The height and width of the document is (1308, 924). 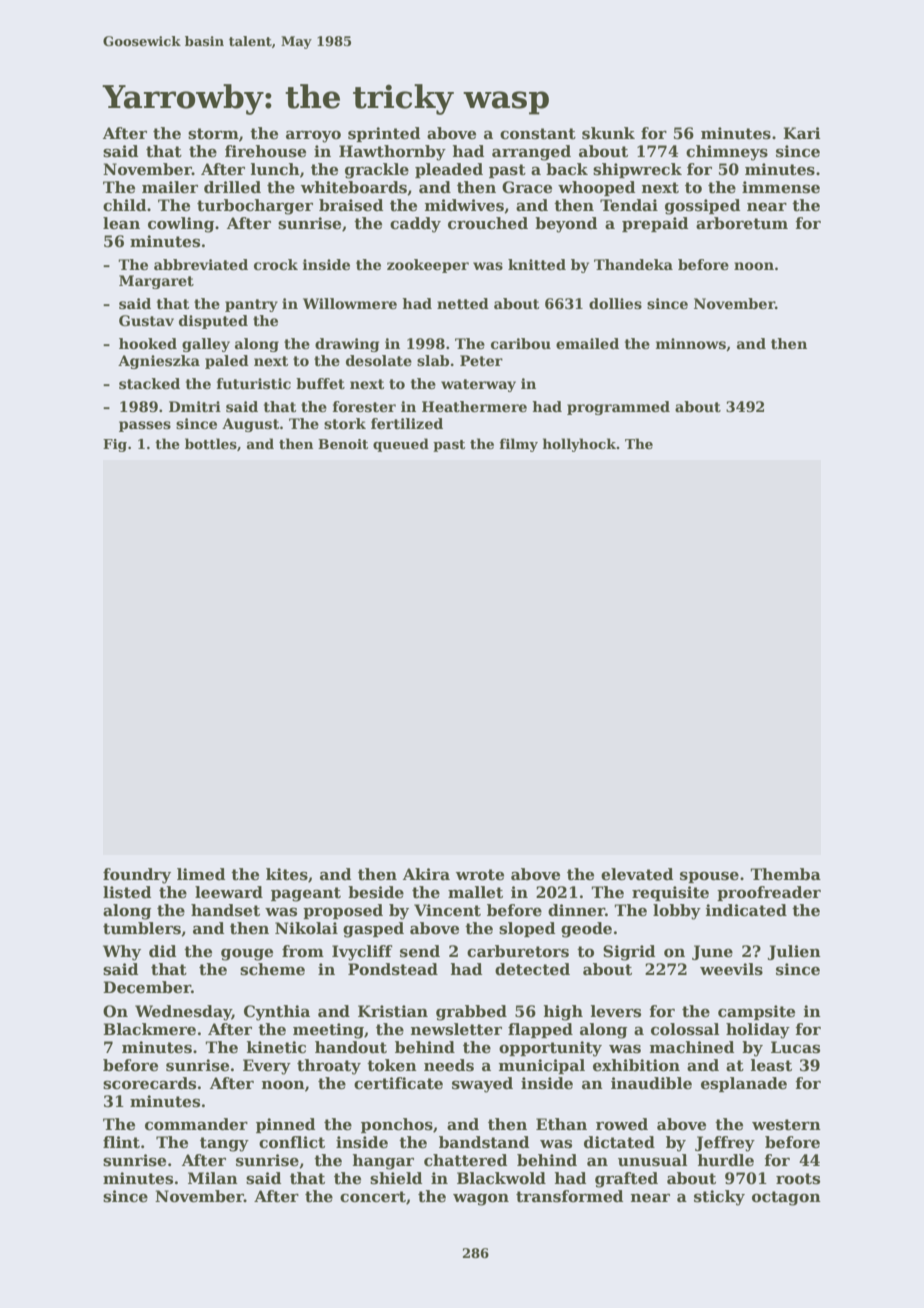 What do you see at coordinates (478, 385) in the document?
I see `waterway` at bounding box center [478, 385].
